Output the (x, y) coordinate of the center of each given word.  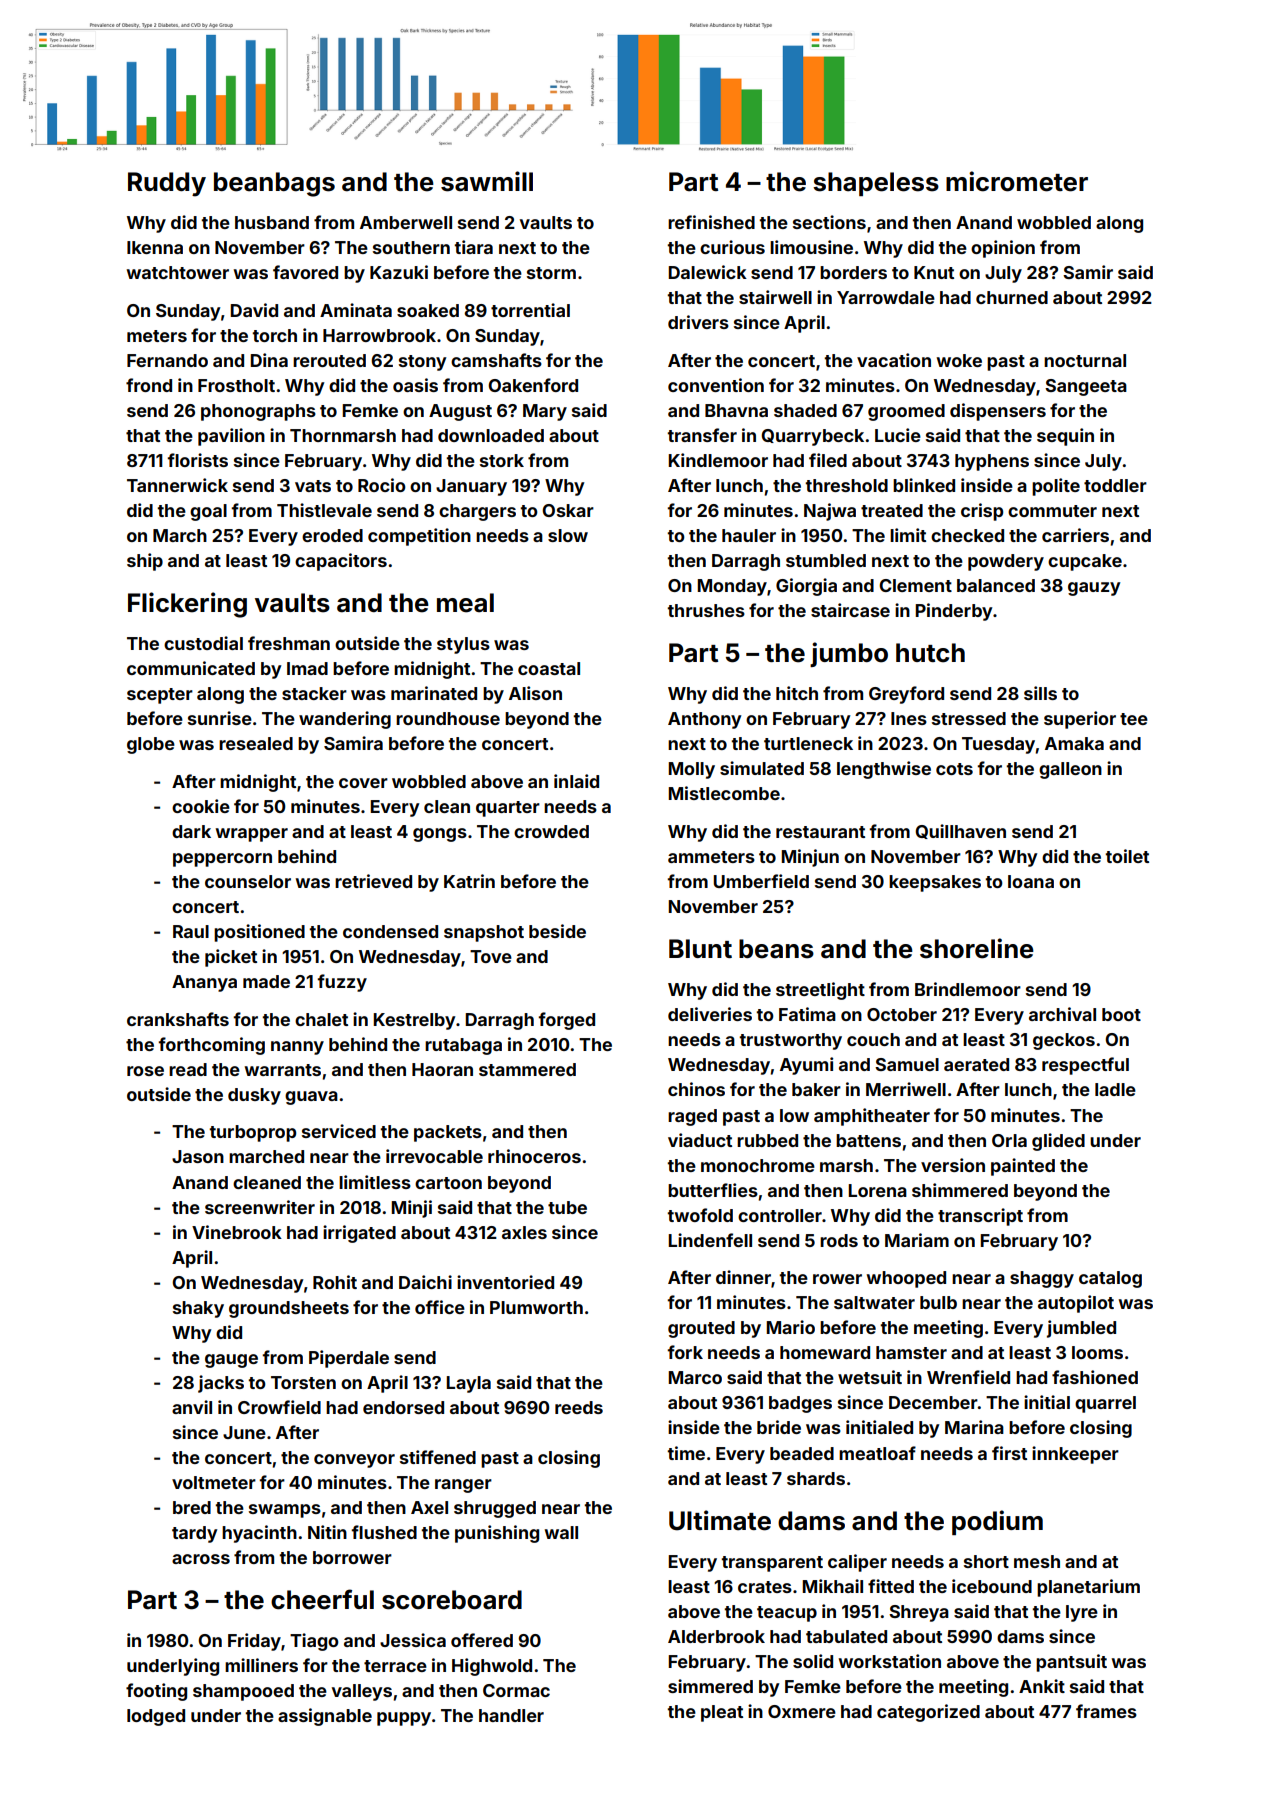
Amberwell (406, 222)
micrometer (1017, 181)
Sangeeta (1086, 387)
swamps (285, 1511)
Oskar (568, 510)
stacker (314, 693)
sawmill (487, 181)
